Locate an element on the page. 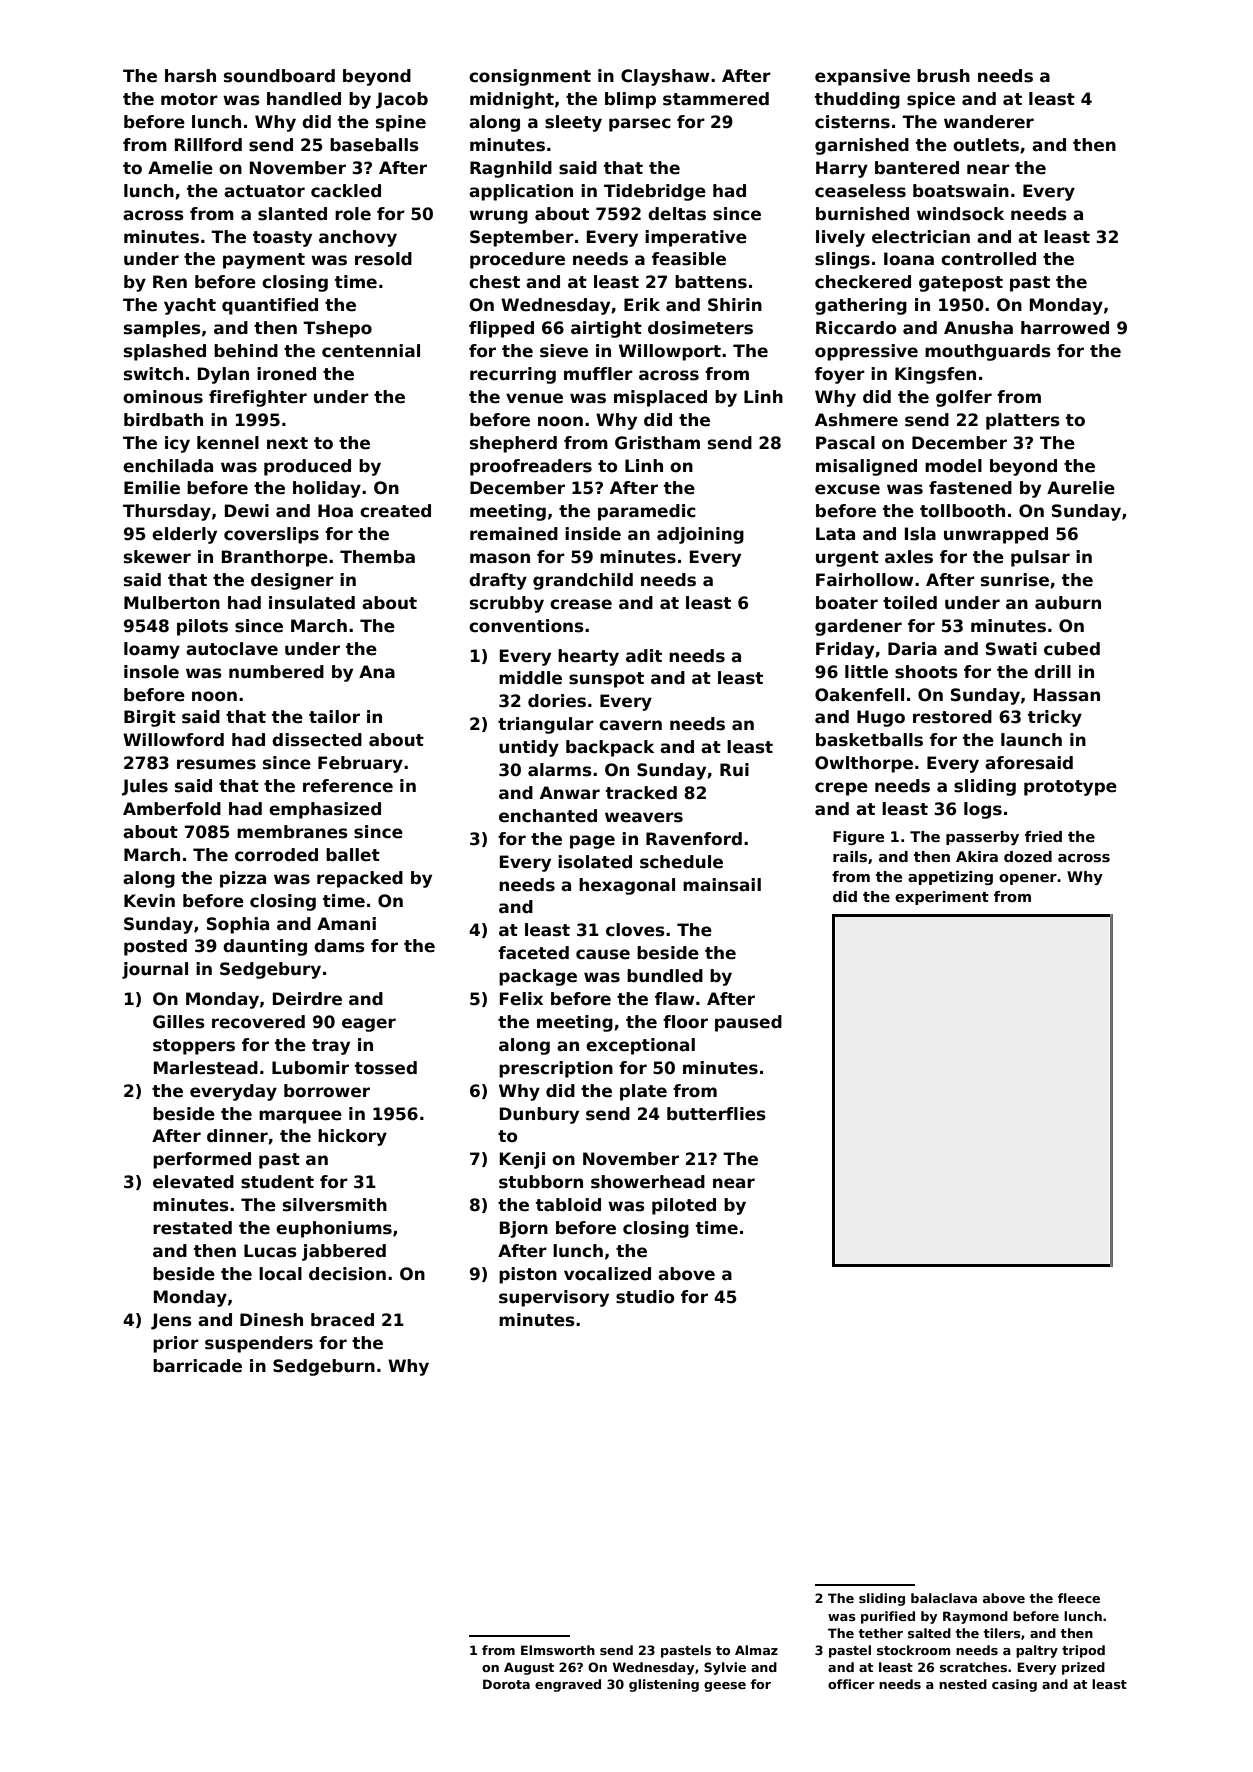 The width and height of the image is (1253, 1772). hickory is located at coordinates (352, 1137).
